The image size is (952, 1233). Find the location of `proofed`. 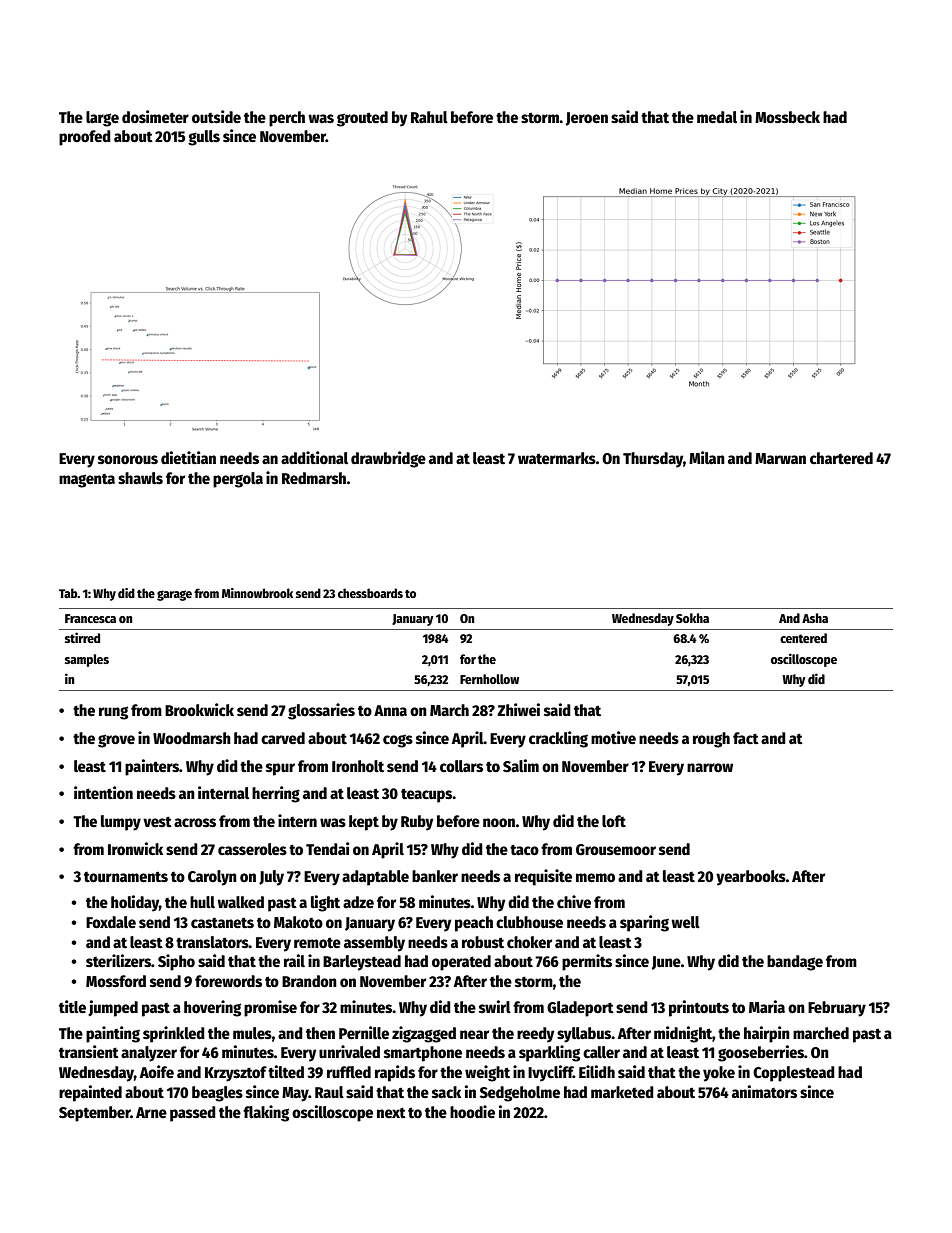

proofed is located at coordinates (85, 138).
